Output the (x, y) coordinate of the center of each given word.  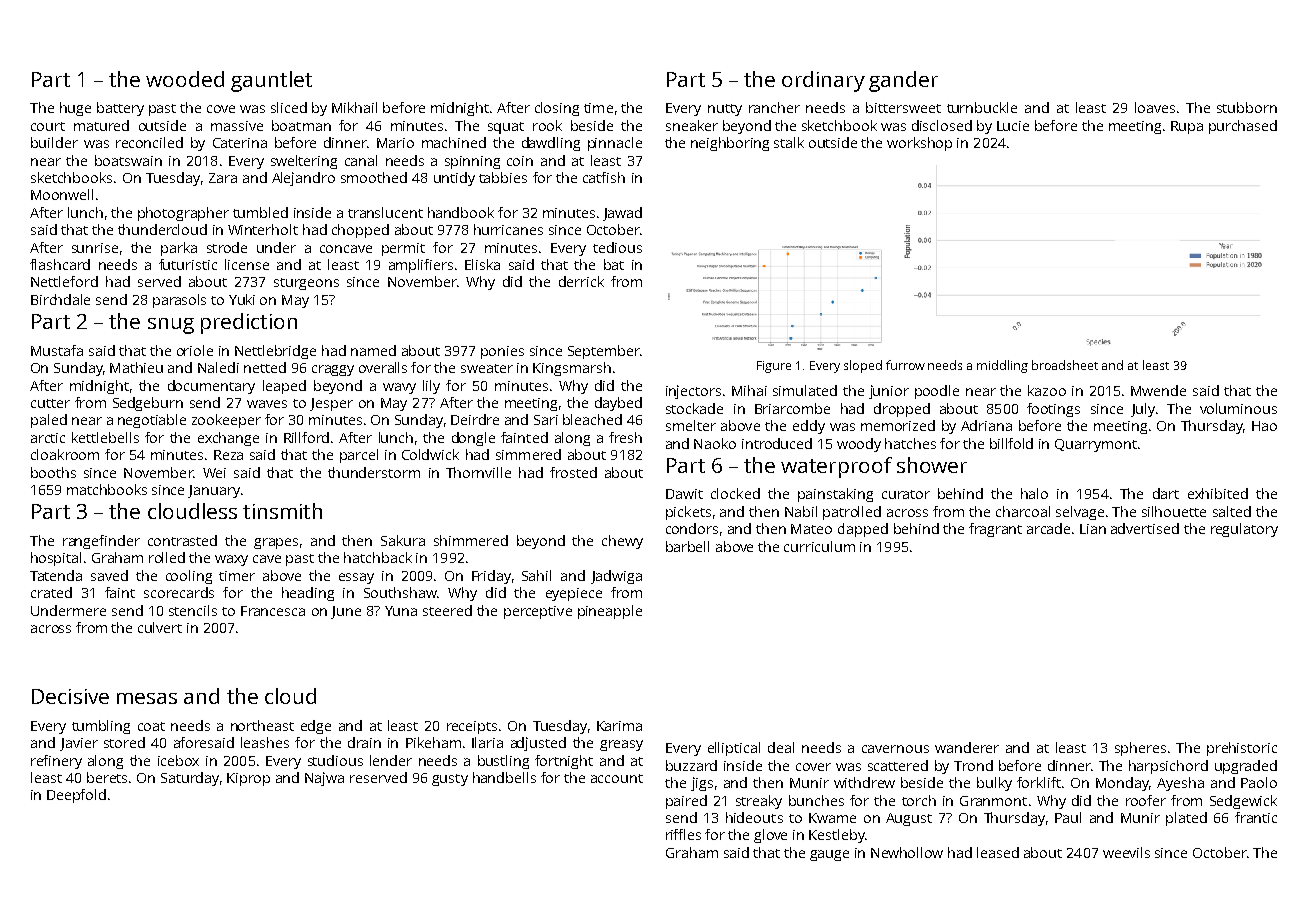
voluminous (1238, 408)
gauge (829, 855)
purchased (1243, 127)
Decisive (70, 696)
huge (75, 109)
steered (447, 610)
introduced (777, 443)
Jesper (331, 404)
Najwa (324, 779)
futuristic (188, 264)
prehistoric (1242, 749)
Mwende (1158, 390)
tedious (617, 247)
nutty (725, 110)
